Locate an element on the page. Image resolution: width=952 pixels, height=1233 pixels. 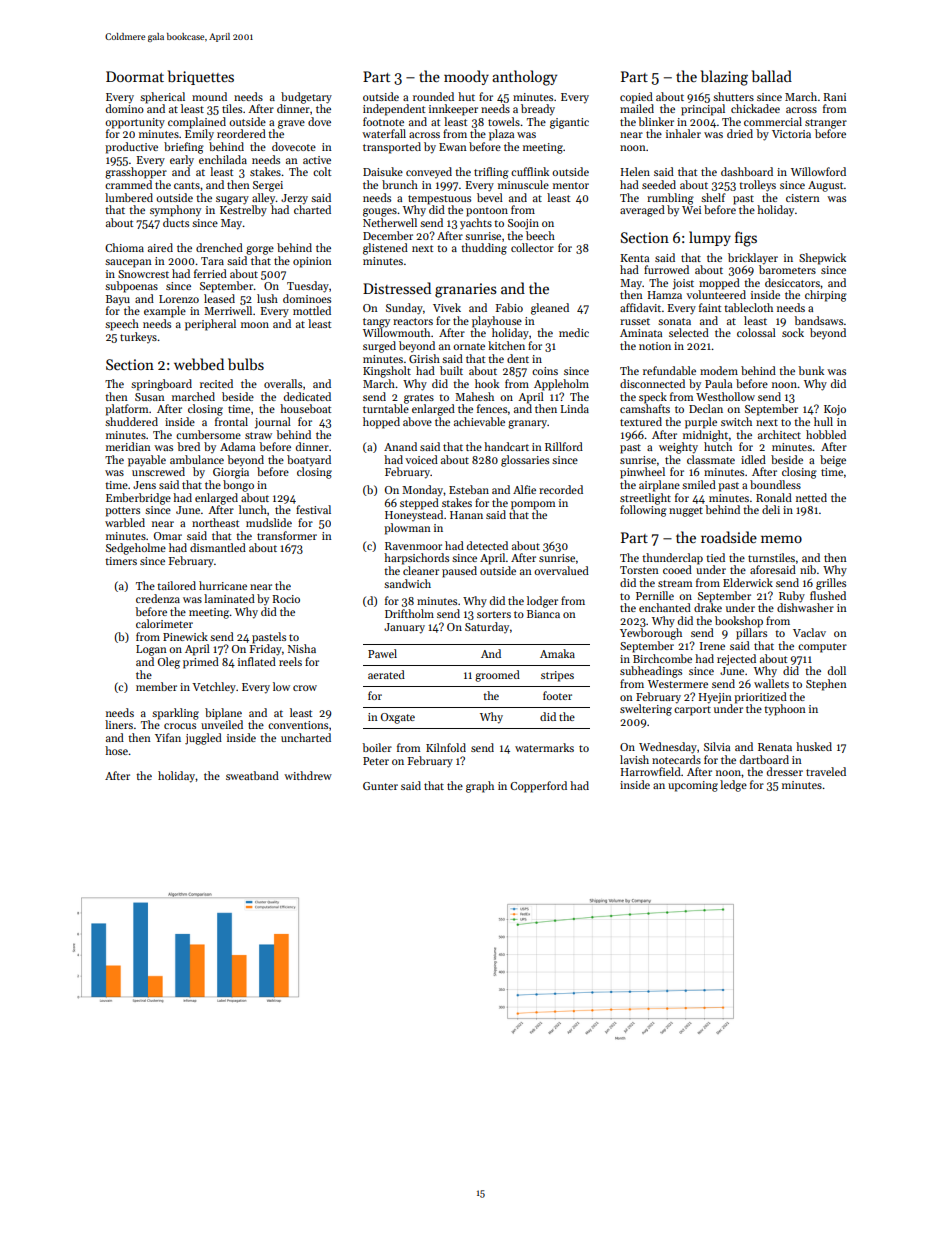
groomed is located at coordinates (497, 676).
